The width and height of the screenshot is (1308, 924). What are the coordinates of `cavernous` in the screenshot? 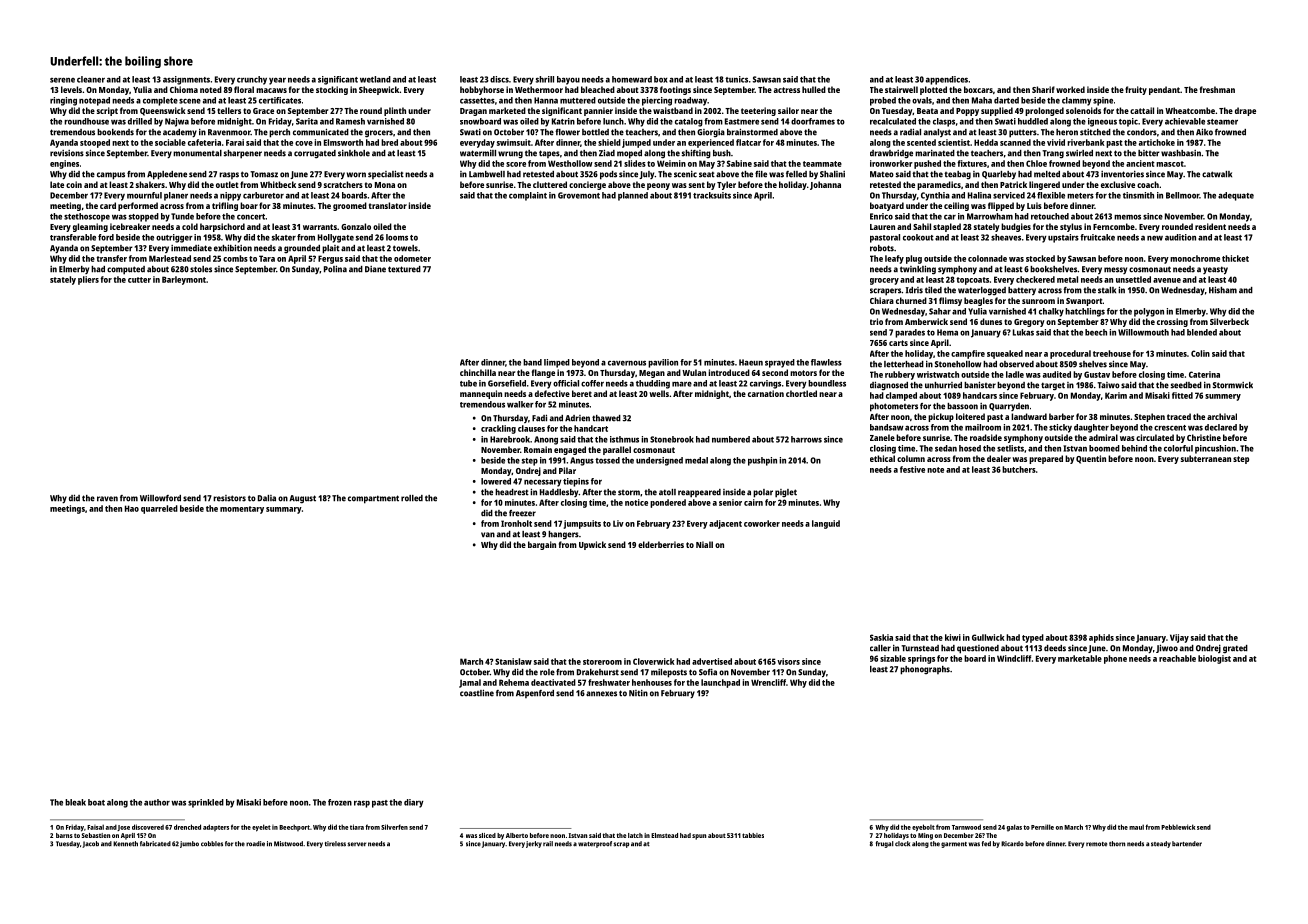 It's located at (627, 363).
